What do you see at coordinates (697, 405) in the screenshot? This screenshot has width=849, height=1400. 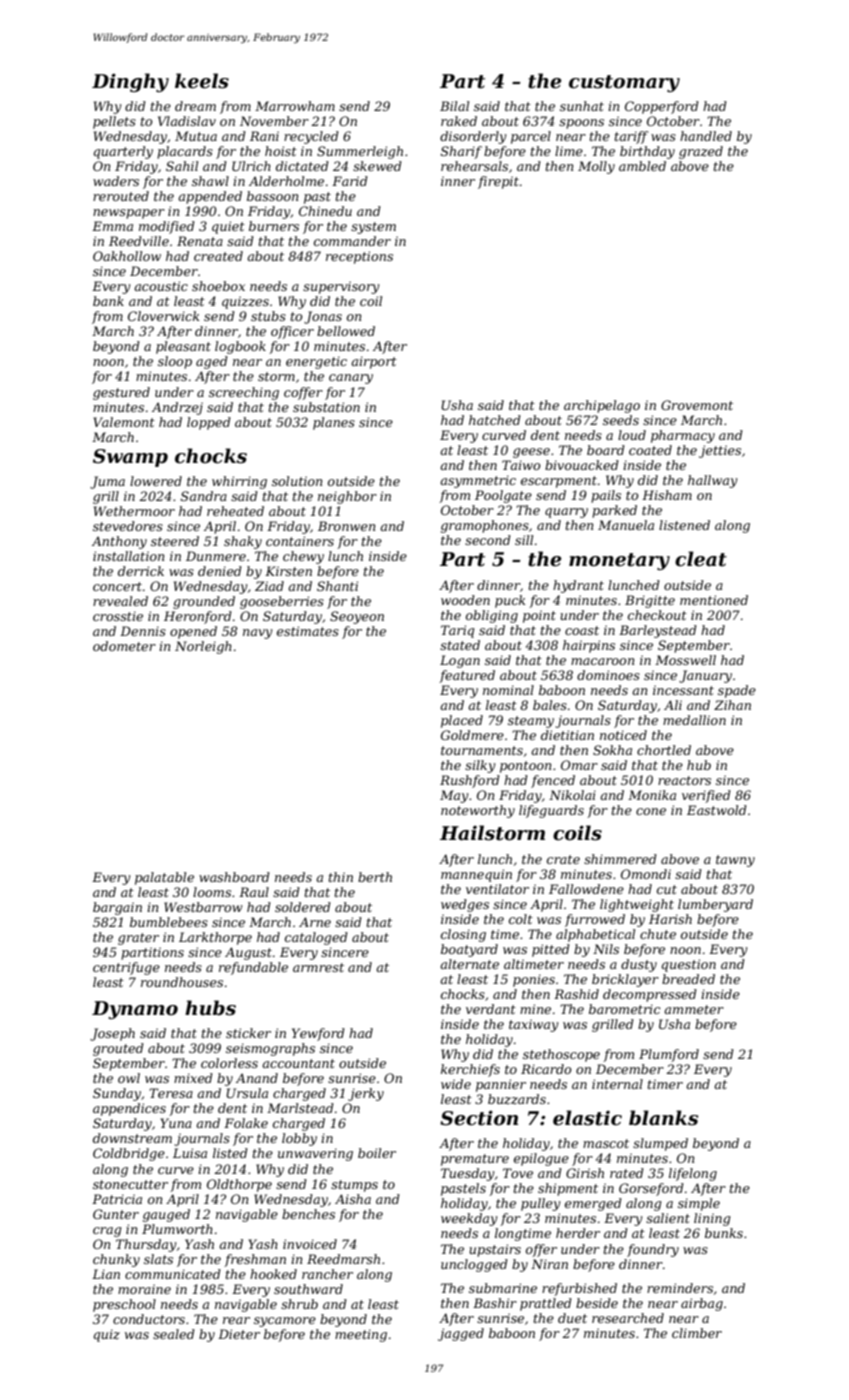 I see `Grovemont` at bounding box center [697, 405].
